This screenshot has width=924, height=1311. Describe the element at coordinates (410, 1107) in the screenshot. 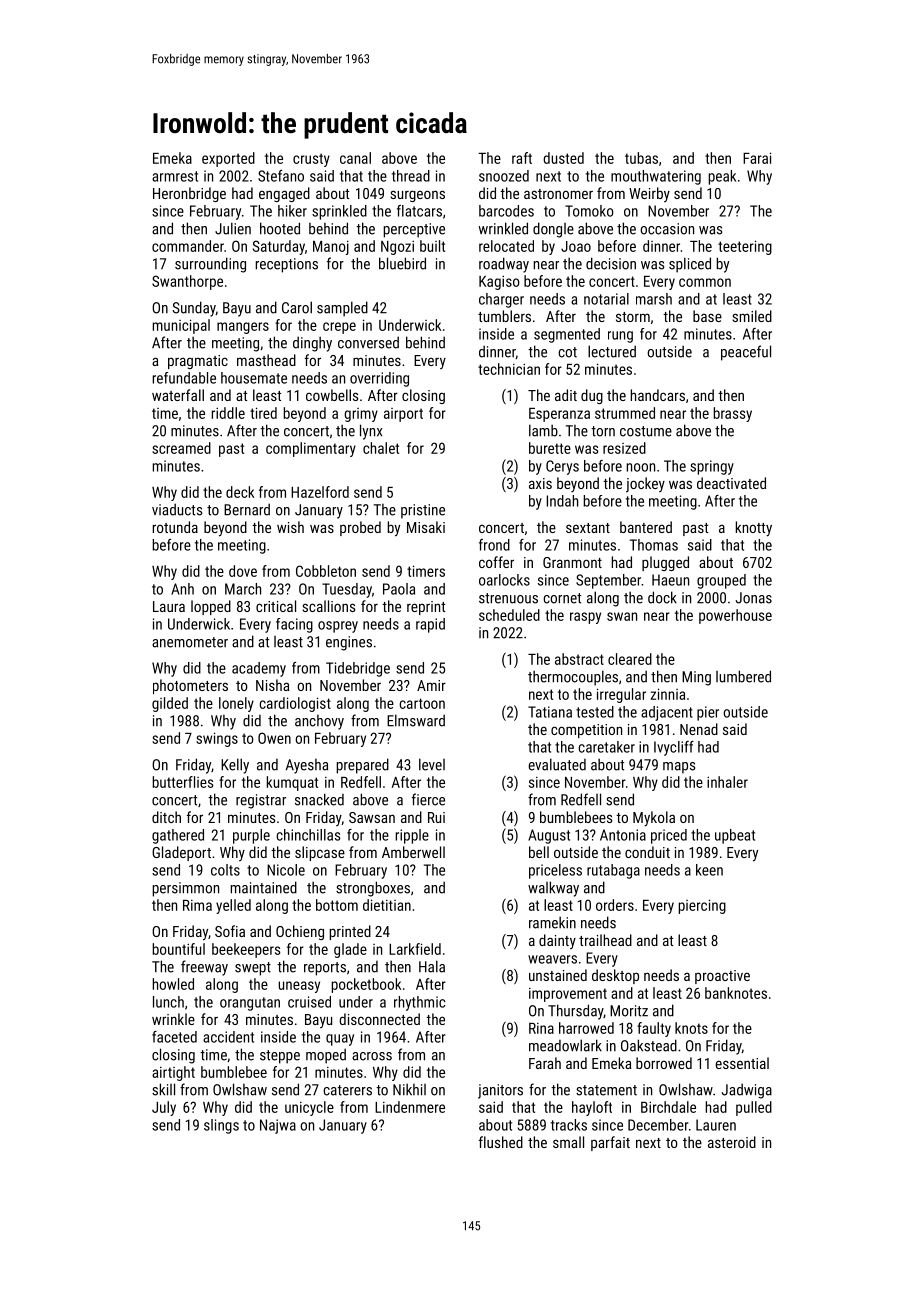

I see `Lindenmere` at that location.
